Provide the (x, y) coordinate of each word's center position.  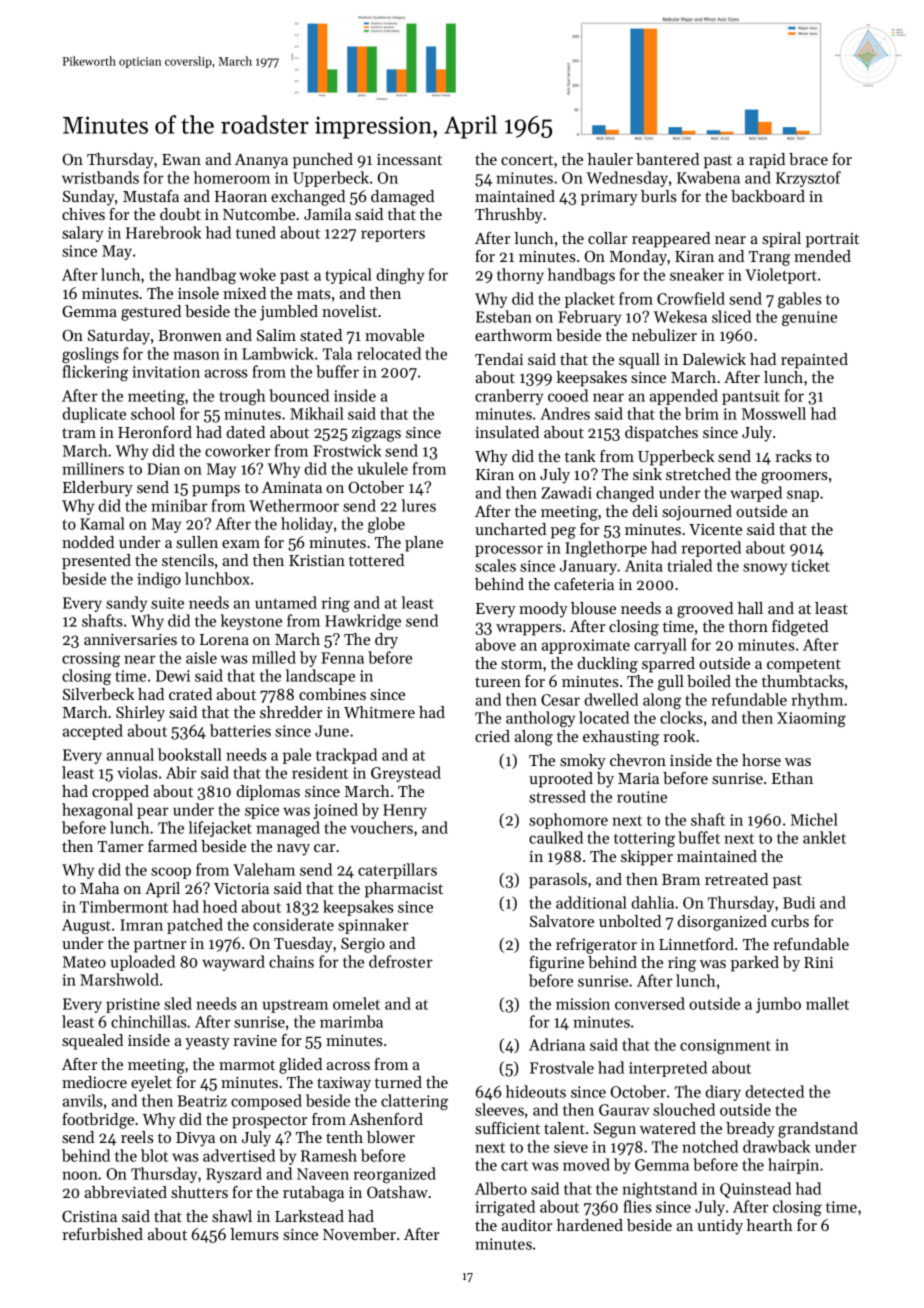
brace (808, 159)
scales (495, 565)
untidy (720, 1227)
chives (83, 214)
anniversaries (130, 639)
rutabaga (313, 1194)
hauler (610, 159)
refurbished (102, 1234)
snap (803, 496)
